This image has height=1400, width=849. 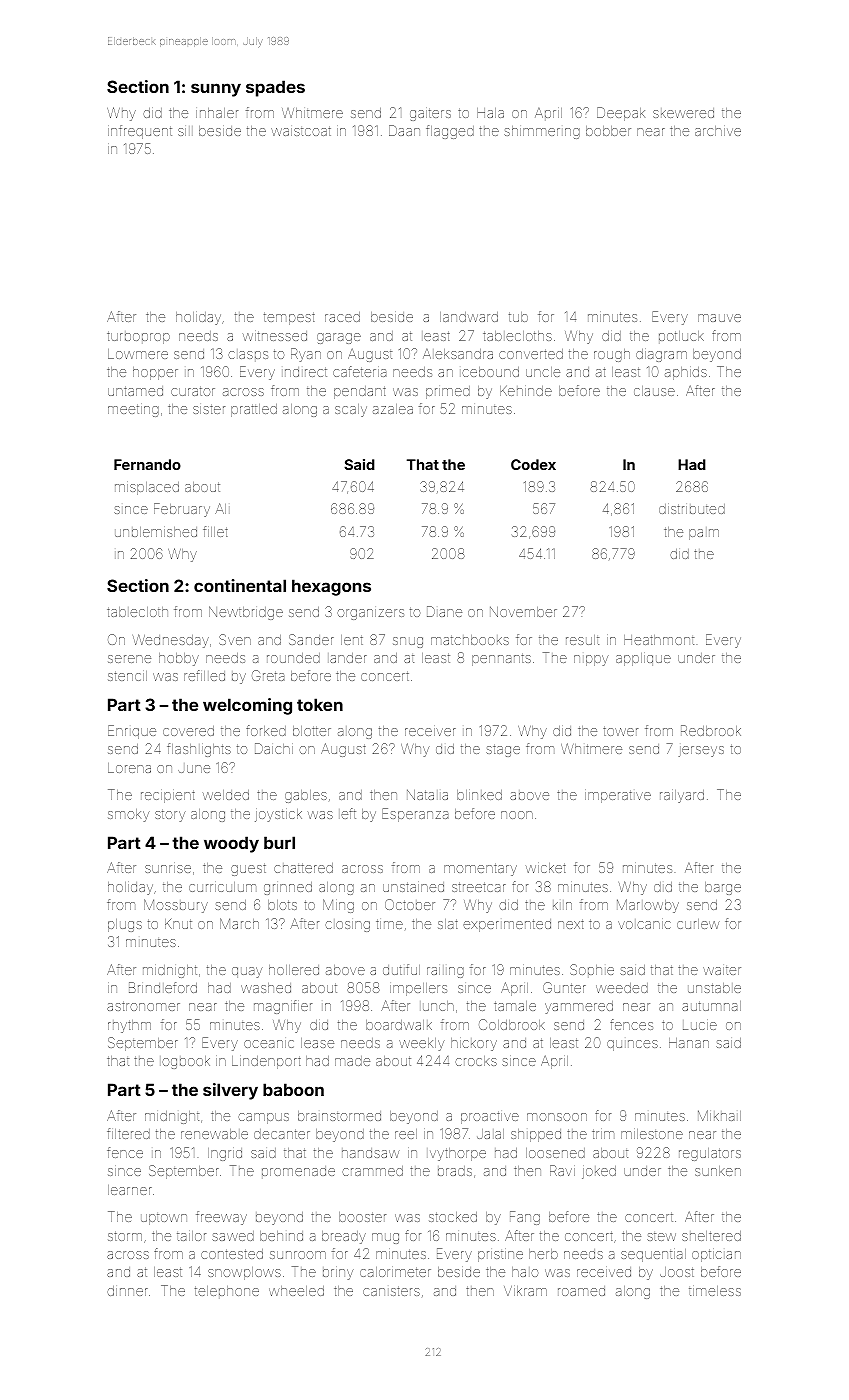 I want to click on Greta, so click(x=268, y=675).
